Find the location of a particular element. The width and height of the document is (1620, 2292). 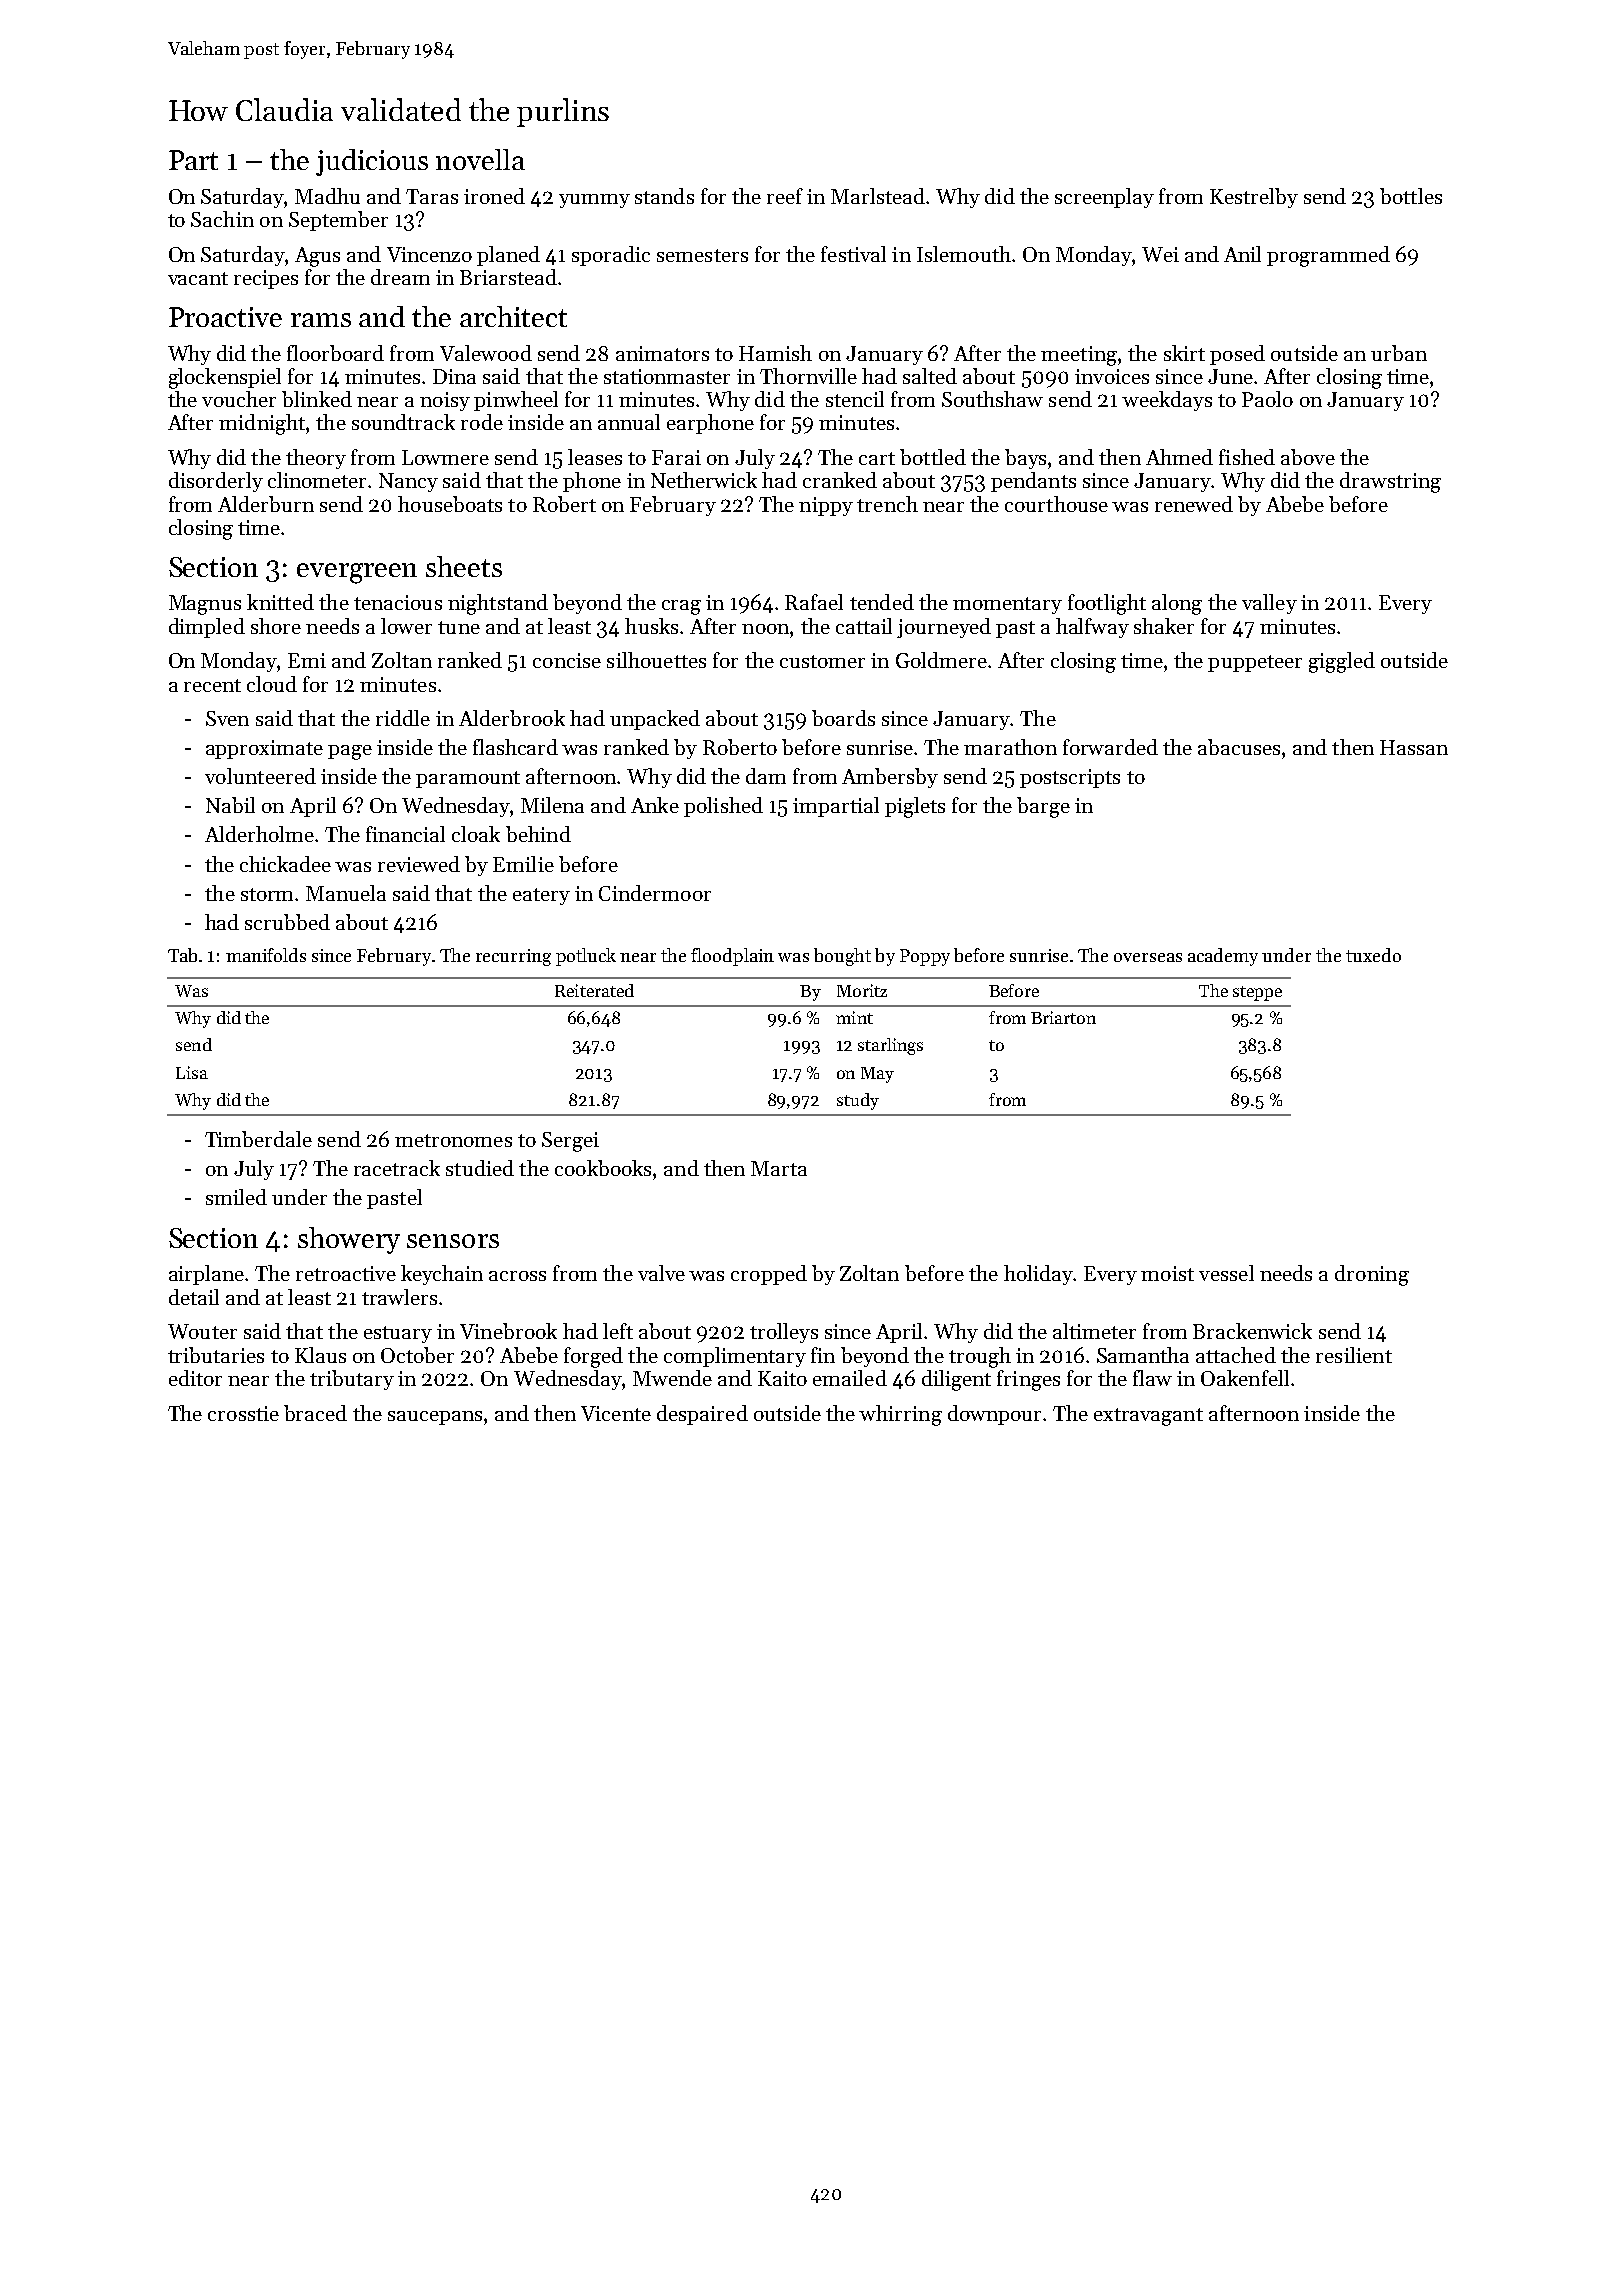

stands is located at coordinates (664, 196).
